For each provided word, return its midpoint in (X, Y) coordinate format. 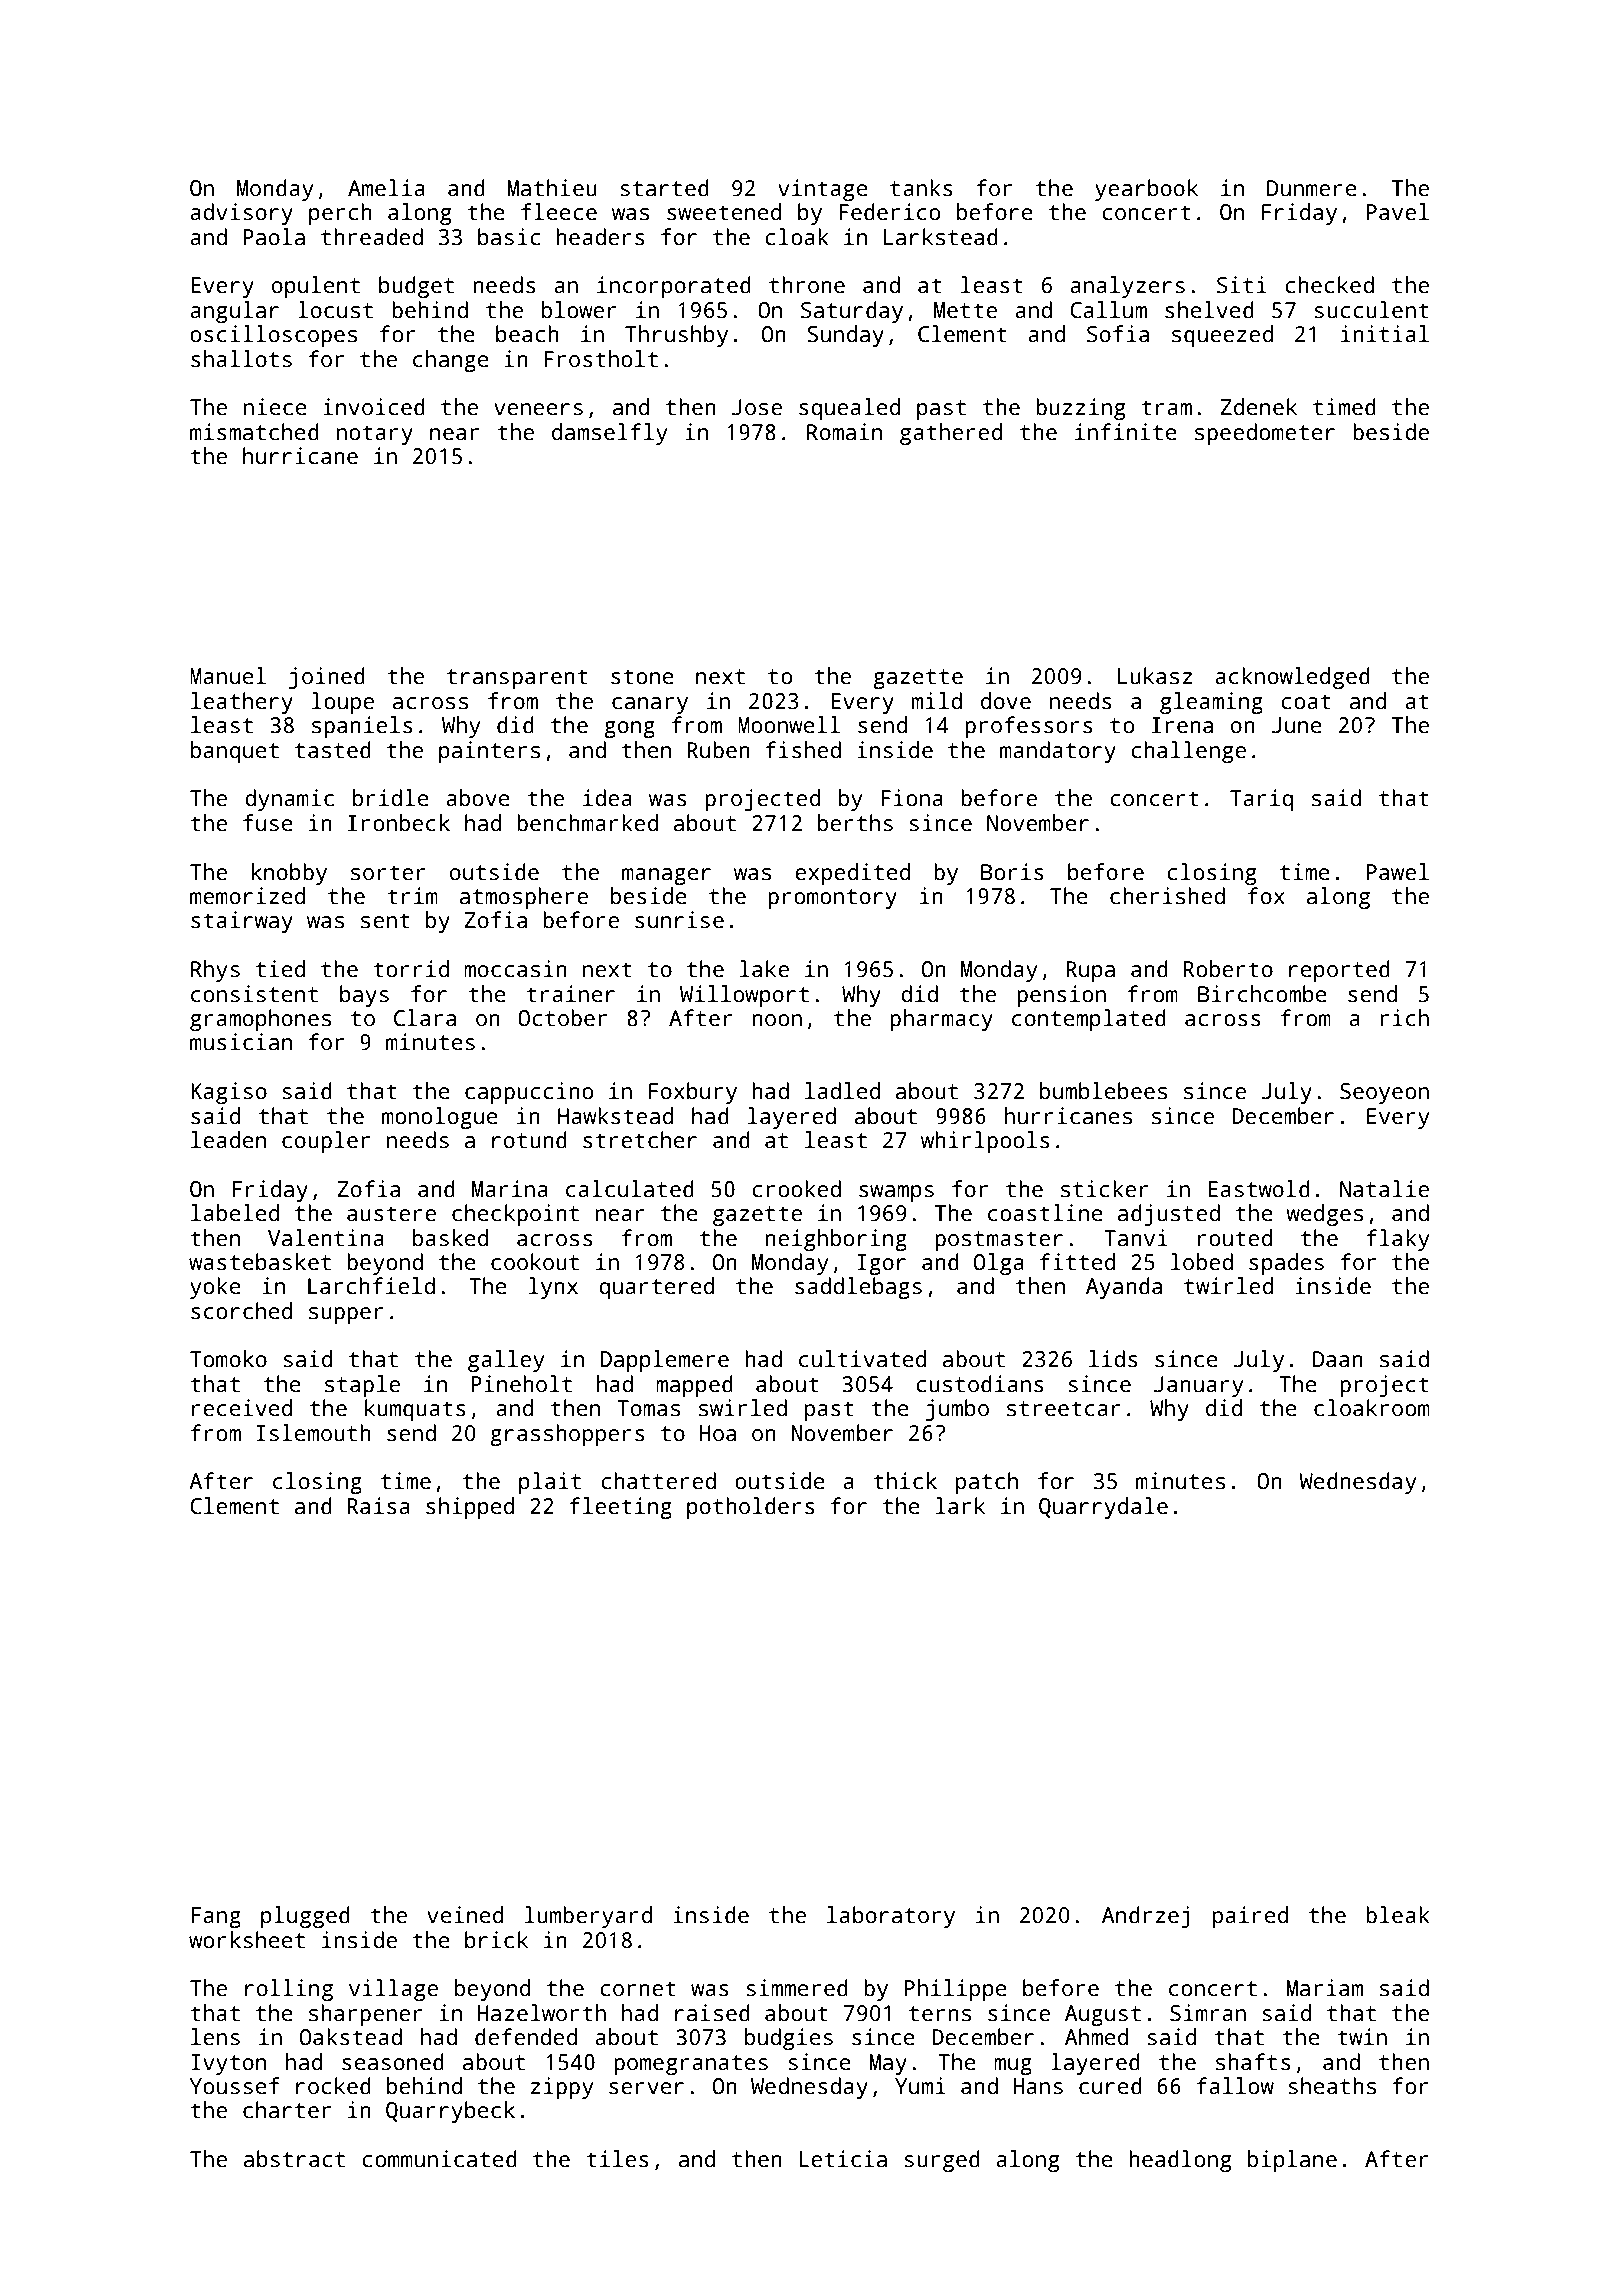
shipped (470, 1508)
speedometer (1265, 434)
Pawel (1398, 872)
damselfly (610, 434)
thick (905, 1481)
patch (987, 1483)
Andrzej (1145, 1917)
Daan (1338, 1359)
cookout (535, 1262)
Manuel (228, 676)
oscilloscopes (273, 336)
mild (937, 701)
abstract (294, 2159)
